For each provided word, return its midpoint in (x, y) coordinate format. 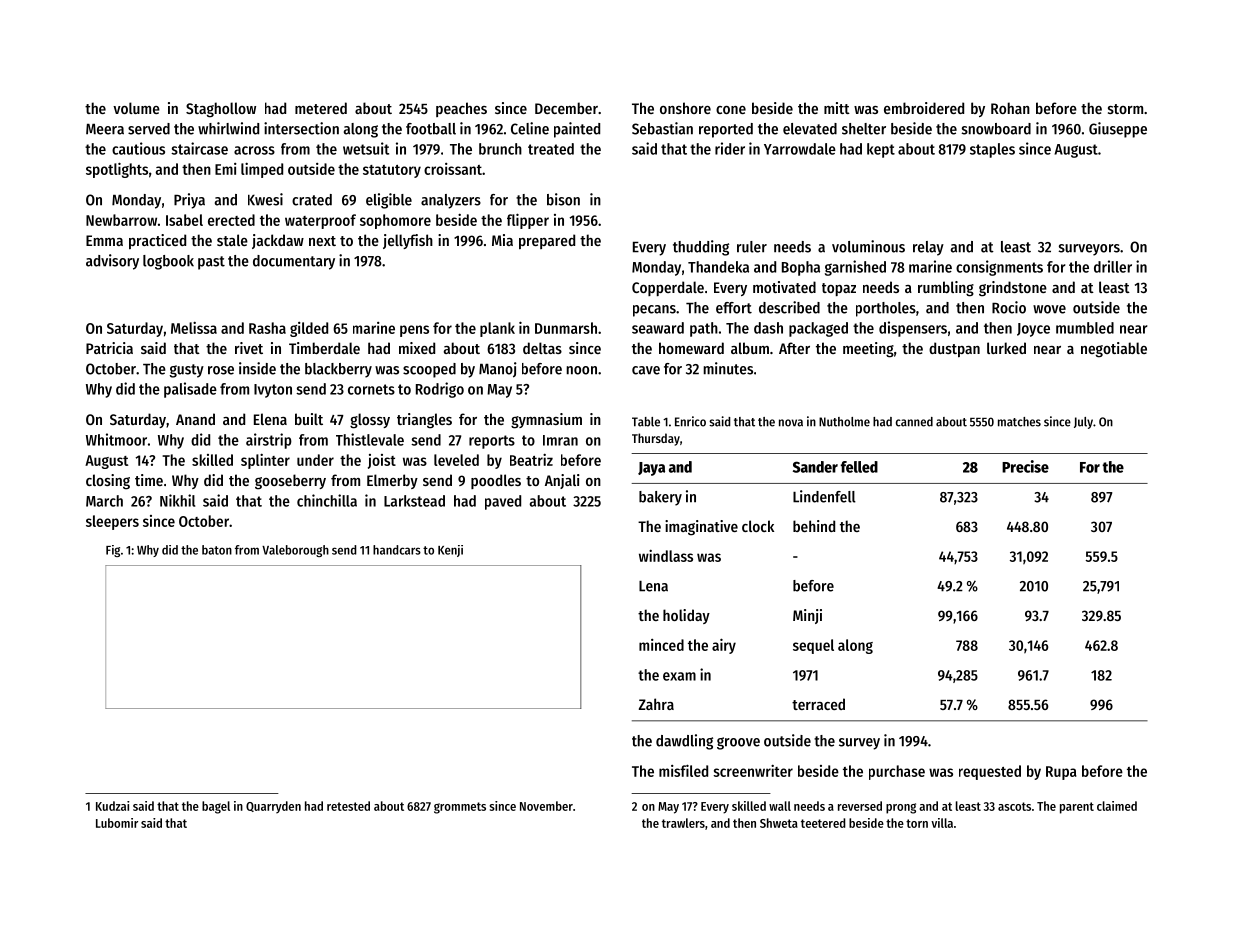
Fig (113, 551)
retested (348, 806)
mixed (417, 348)
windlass (666, 556)
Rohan (1010, 108)
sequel (813, 646)
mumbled (1085, 328)
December (566, 108)
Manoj (498, 370)
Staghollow (221, 110)
